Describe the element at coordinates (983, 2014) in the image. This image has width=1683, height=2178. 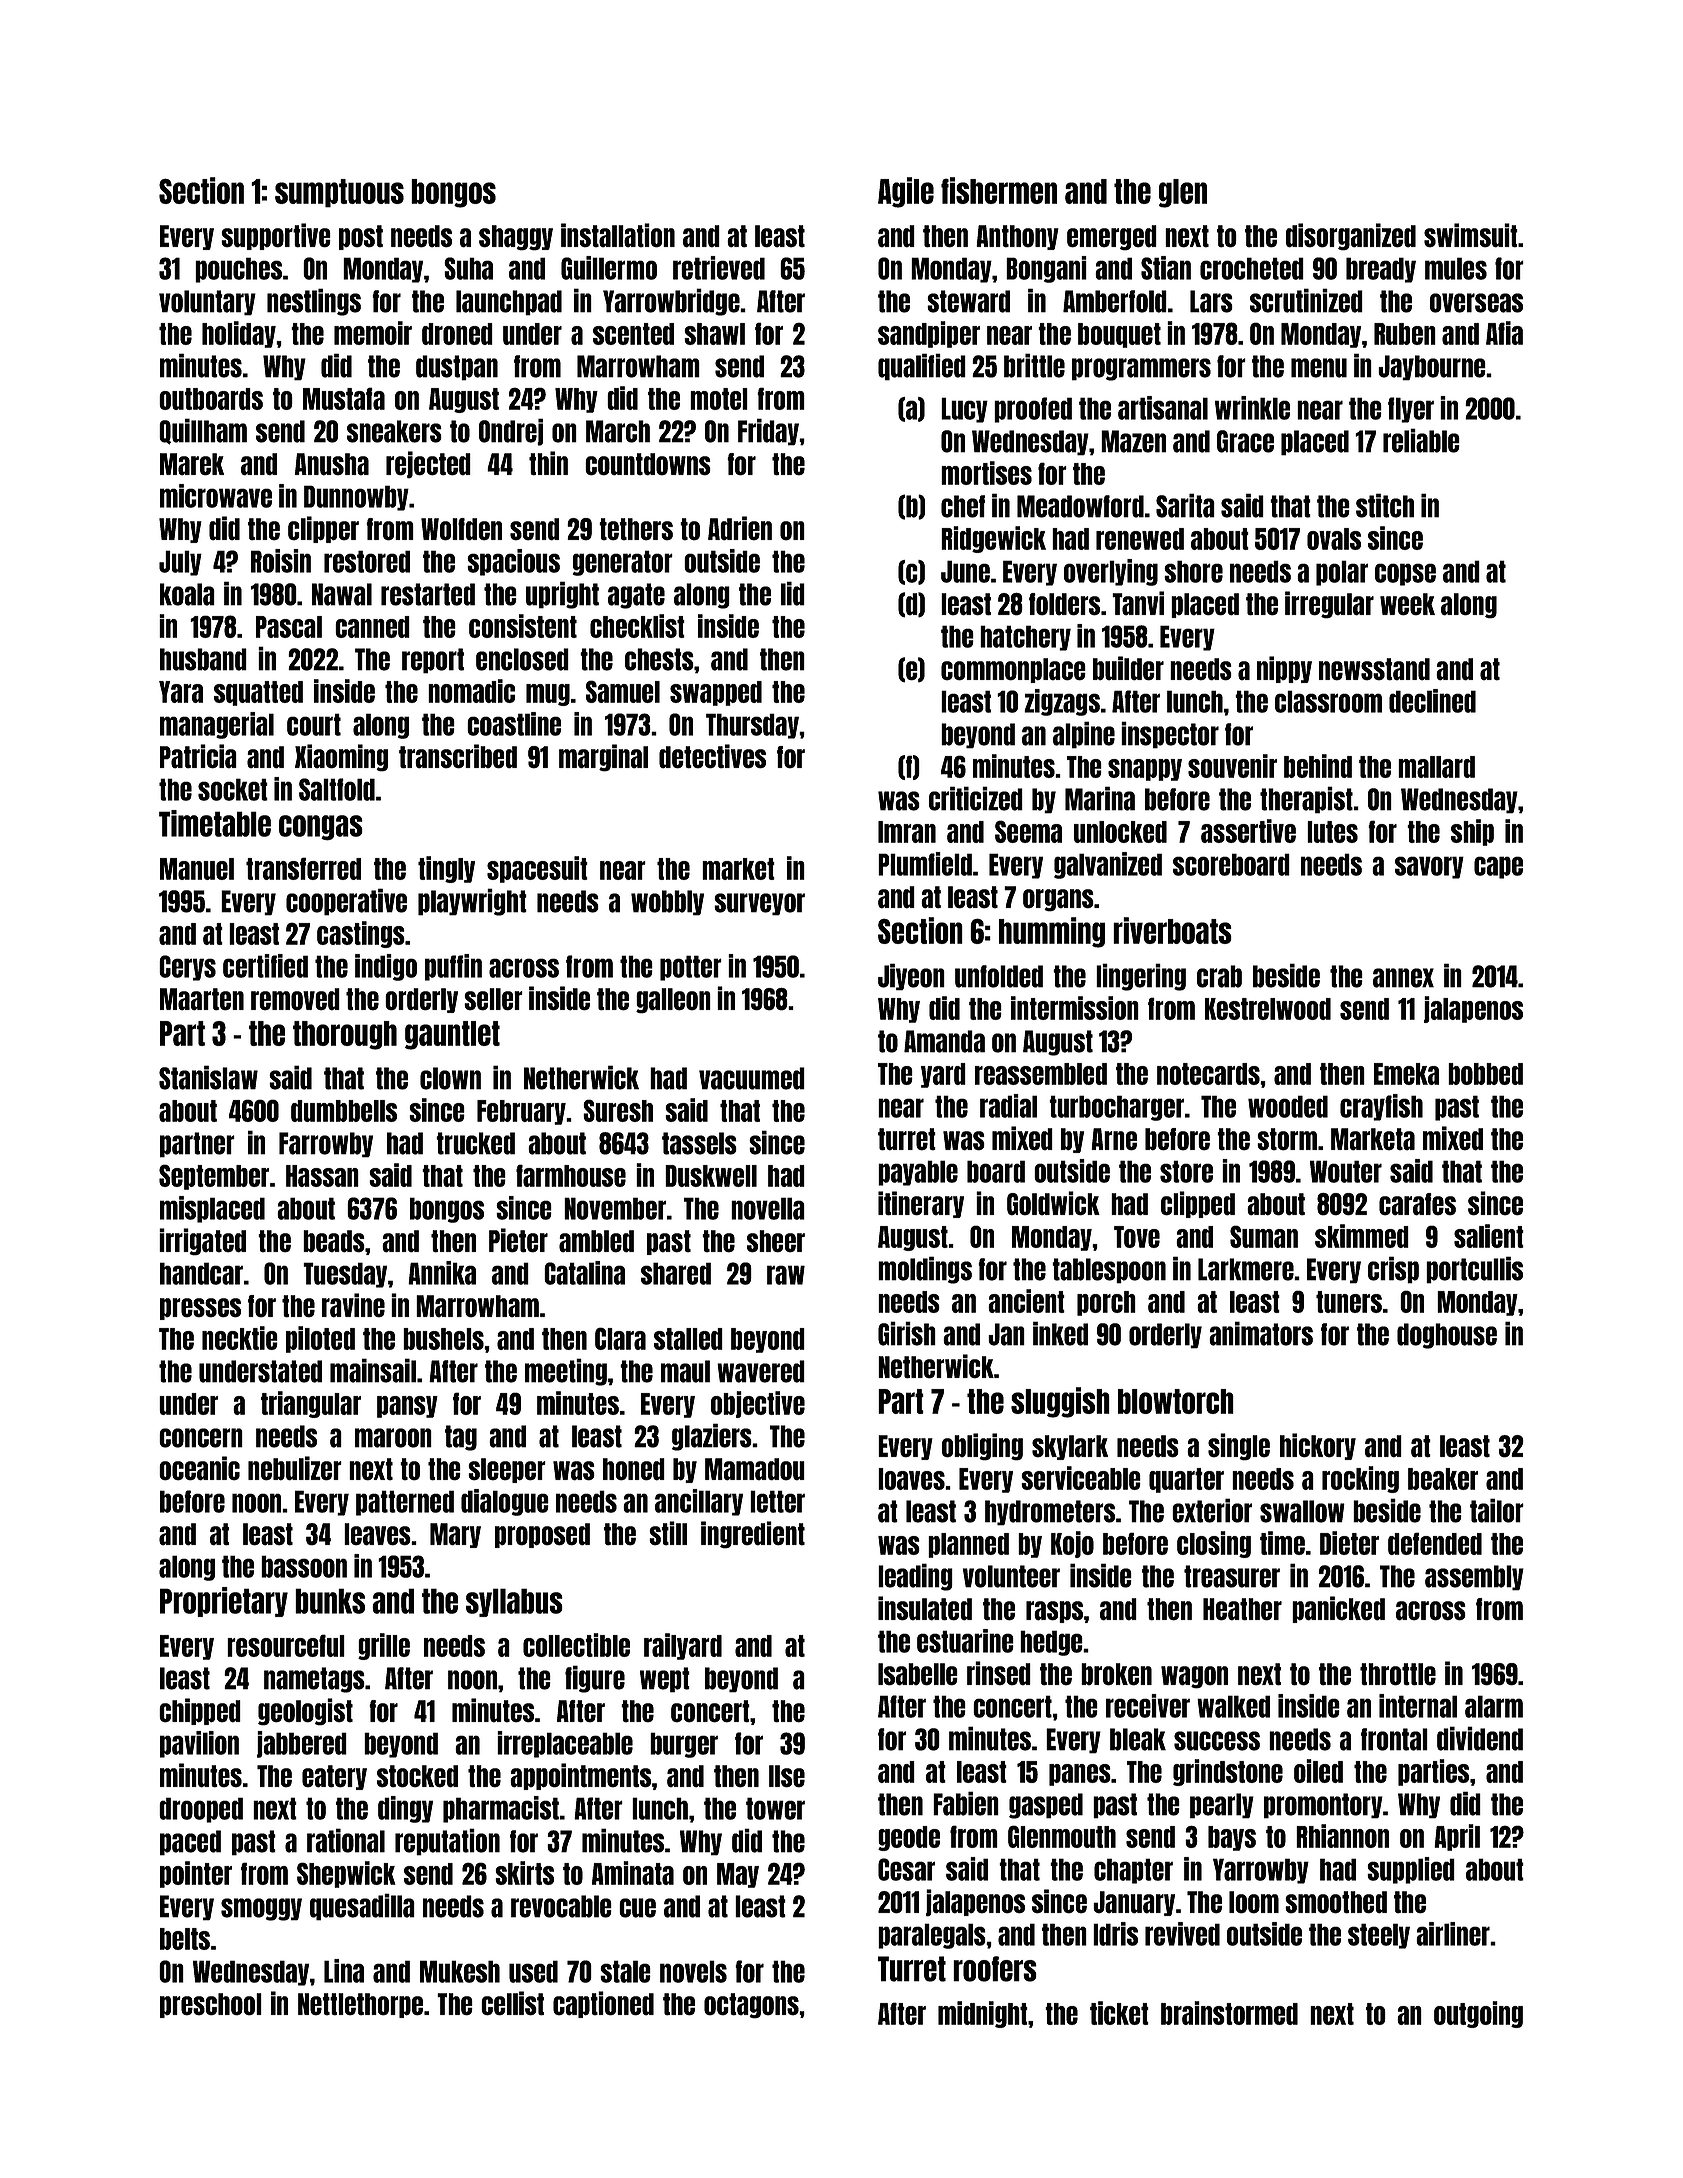
I see `midnight` at that location.
